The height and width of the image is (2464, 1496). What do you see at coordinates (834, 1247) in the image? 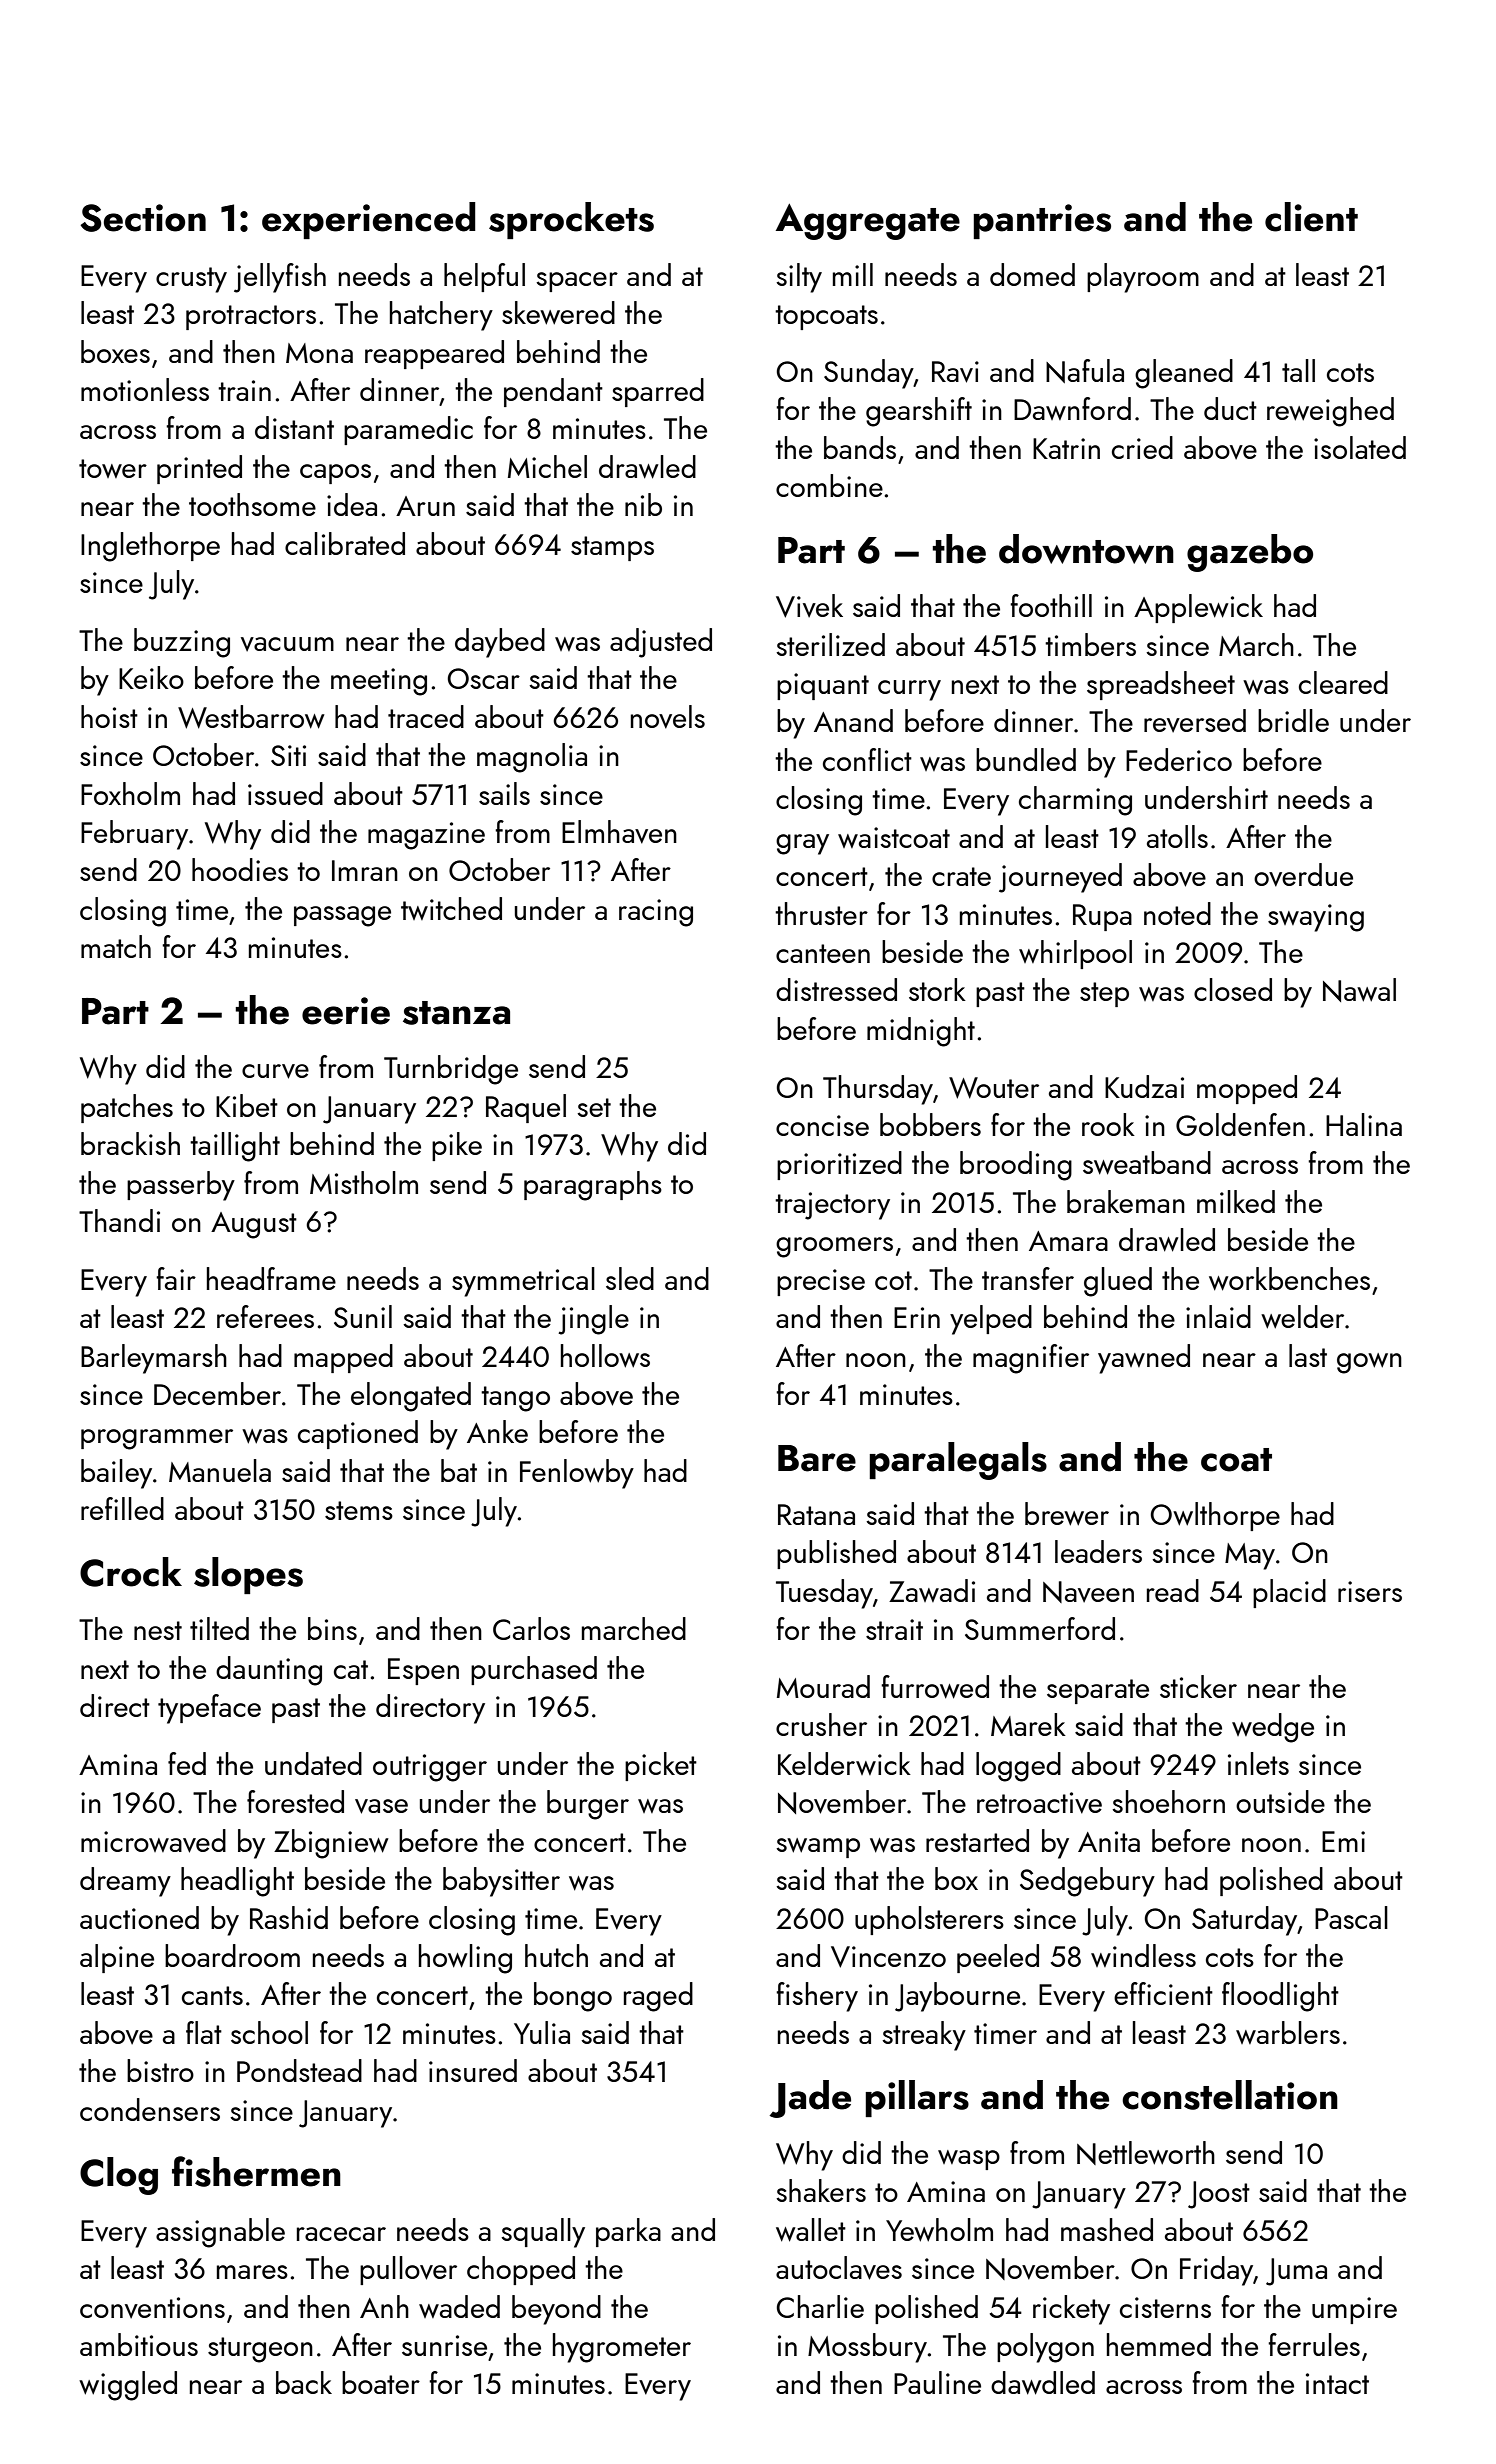
I see `groomers` at bounding box center [834, 1247].
